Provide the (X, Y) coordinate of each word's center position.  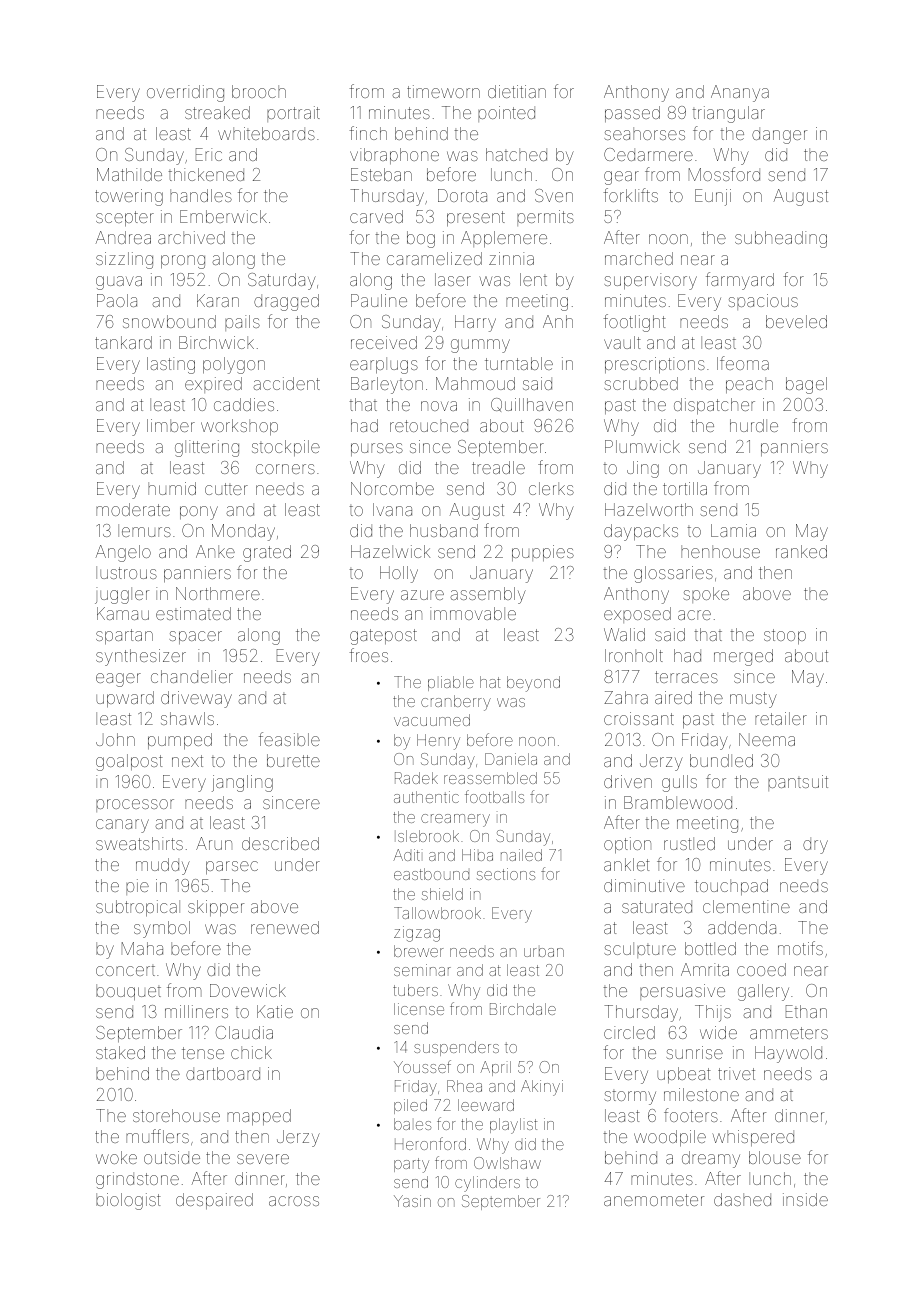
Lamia (733, 530)
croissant (639, 718)
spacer (195, 637)
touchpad (731, 887)
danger (779, 135)
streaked (217, 112)
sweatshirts (139, 843)
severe (263, 1159)
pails (242, 323)
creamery (455, 820)
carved (376, 216)
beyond (533, 684)
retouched (429, 425)
